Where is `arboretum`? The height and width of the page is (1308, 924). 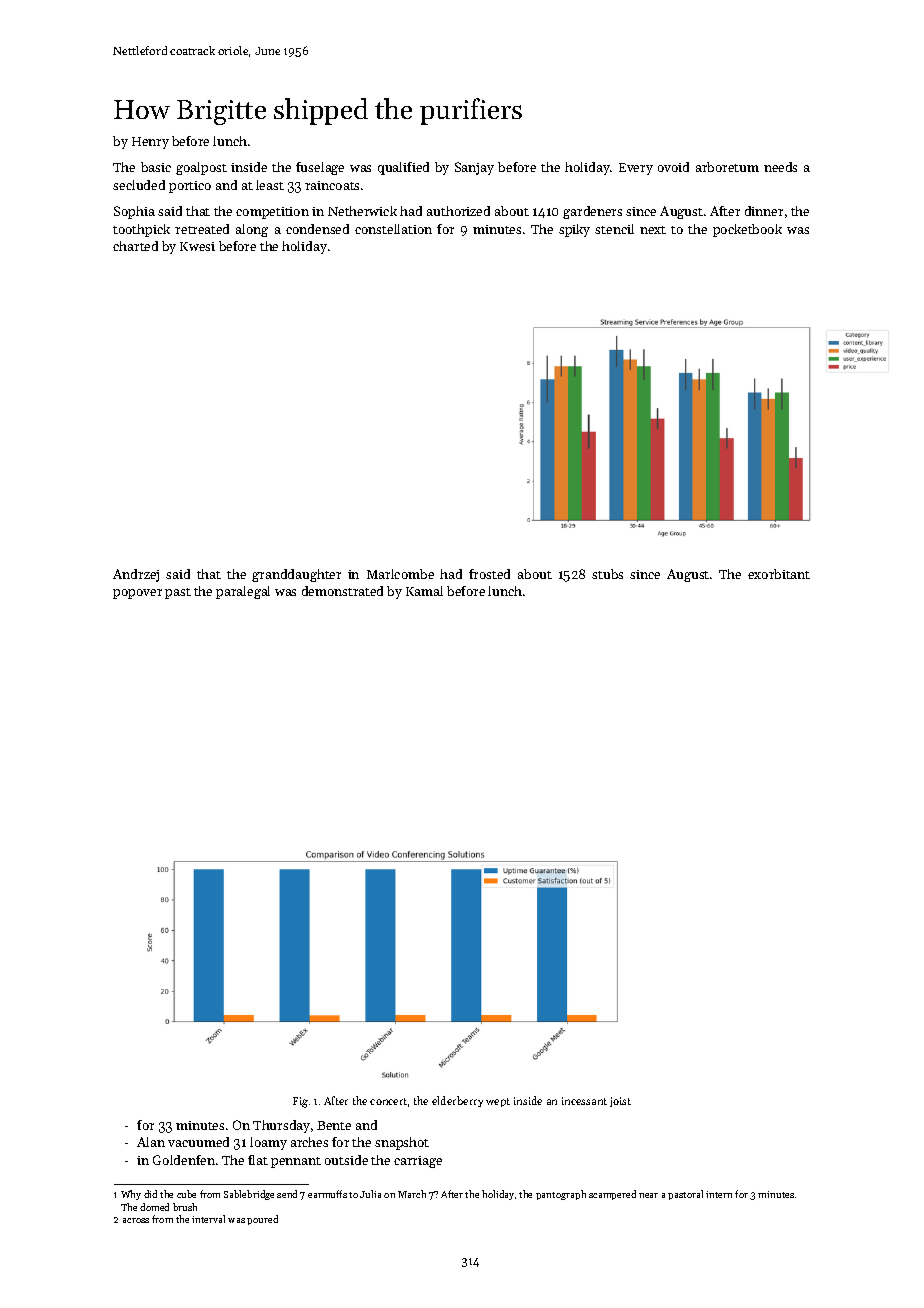 arboretum is located at coordinates (727, 167).
